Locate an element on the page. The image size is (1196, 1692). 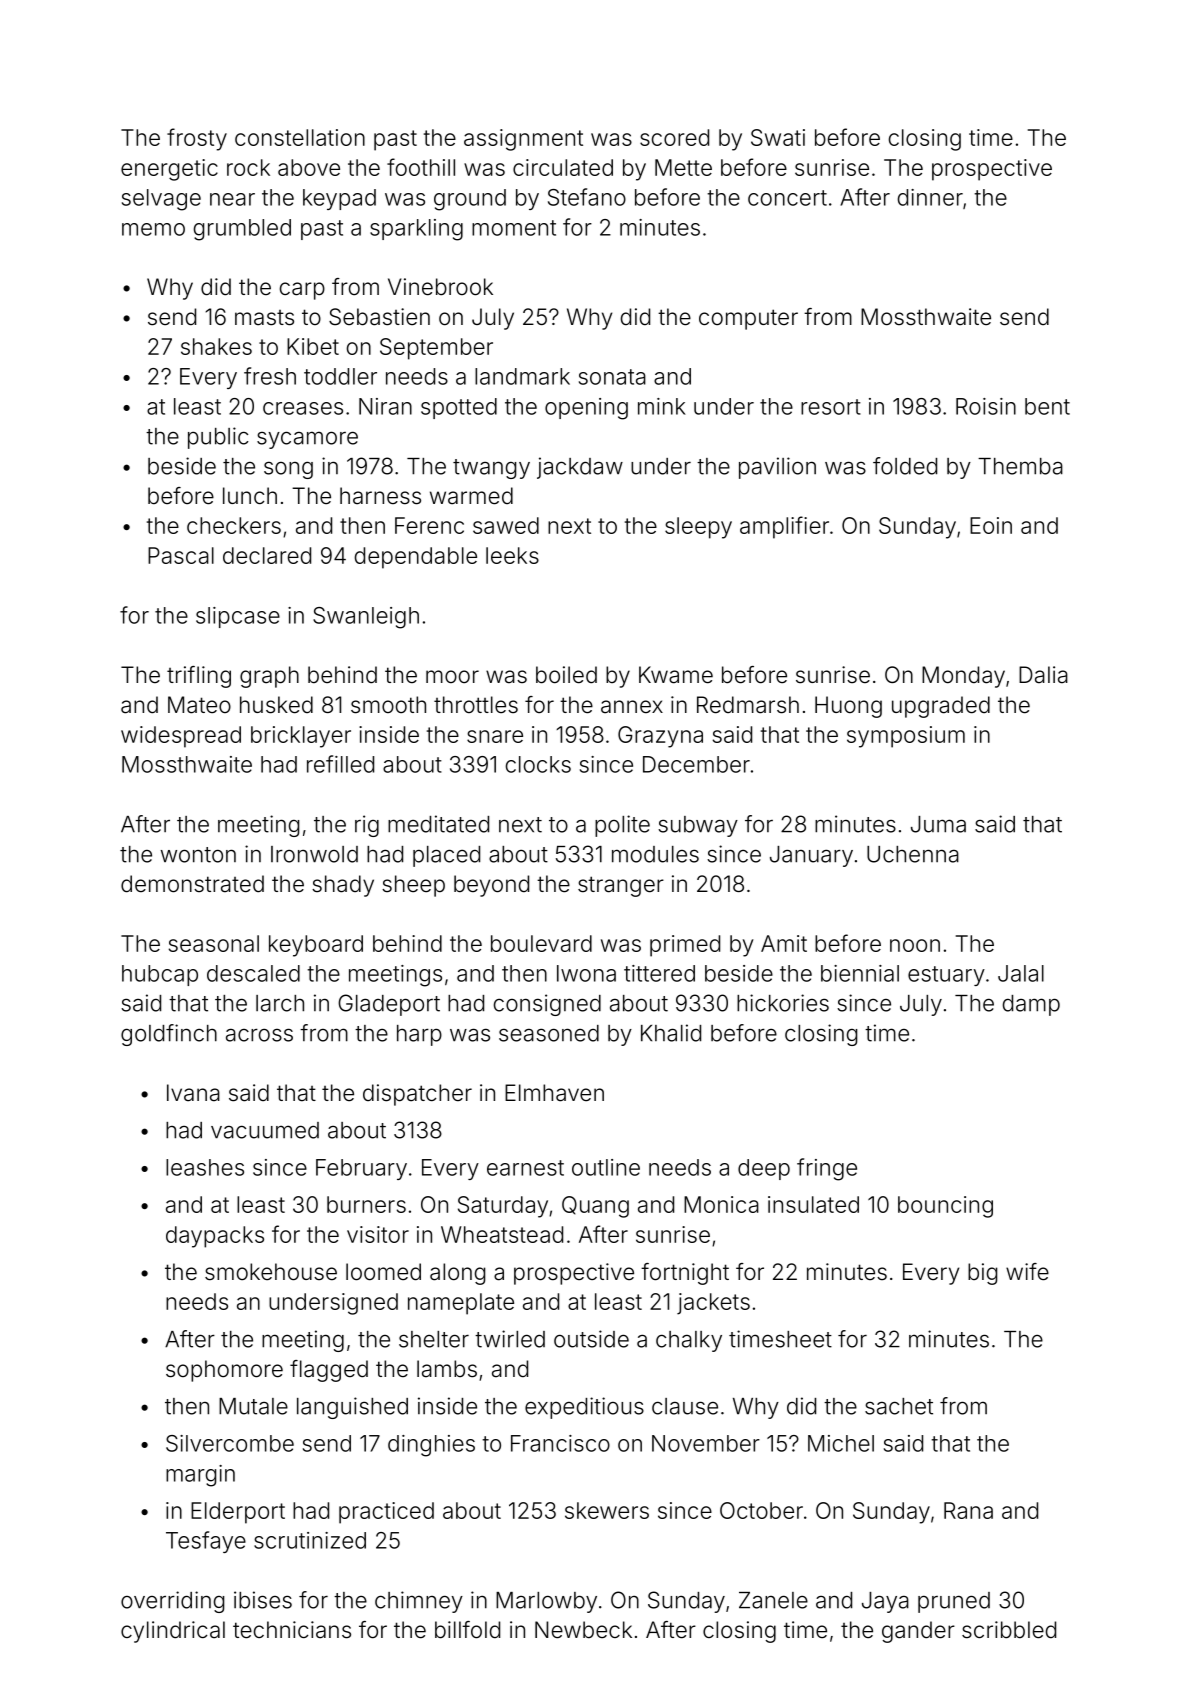
daypacks is located at coordinates (215, 1237).
